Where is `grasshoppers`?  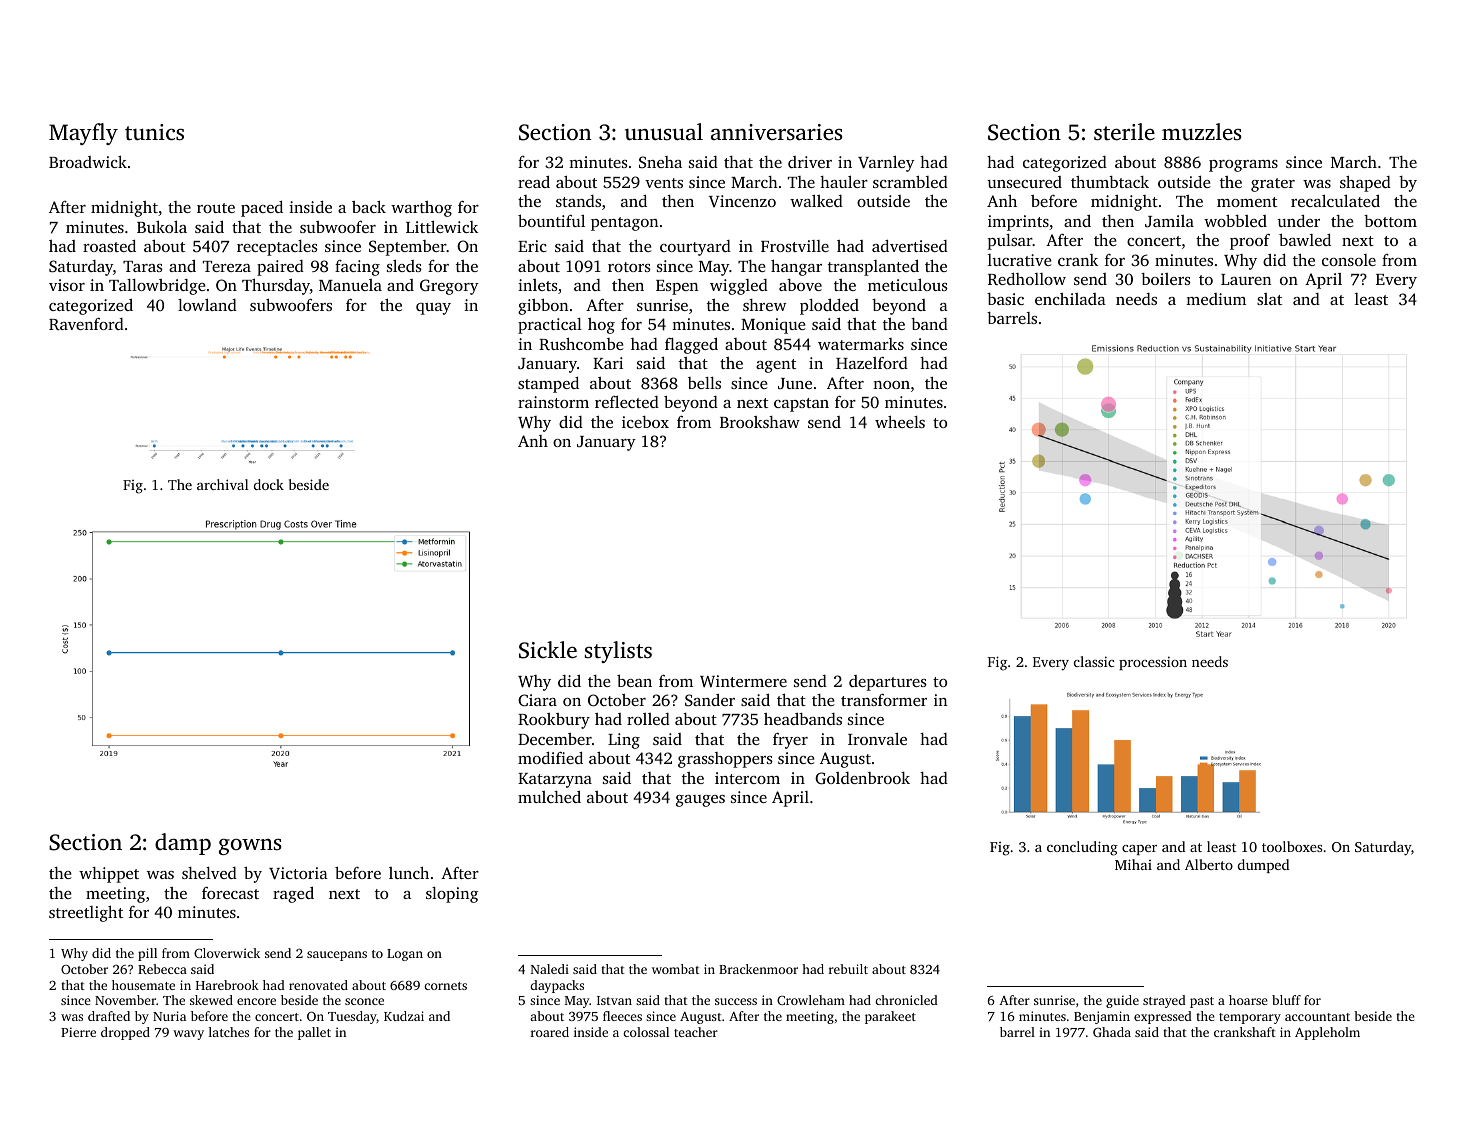 grasshoppers is located at coordinates (725, 760).
